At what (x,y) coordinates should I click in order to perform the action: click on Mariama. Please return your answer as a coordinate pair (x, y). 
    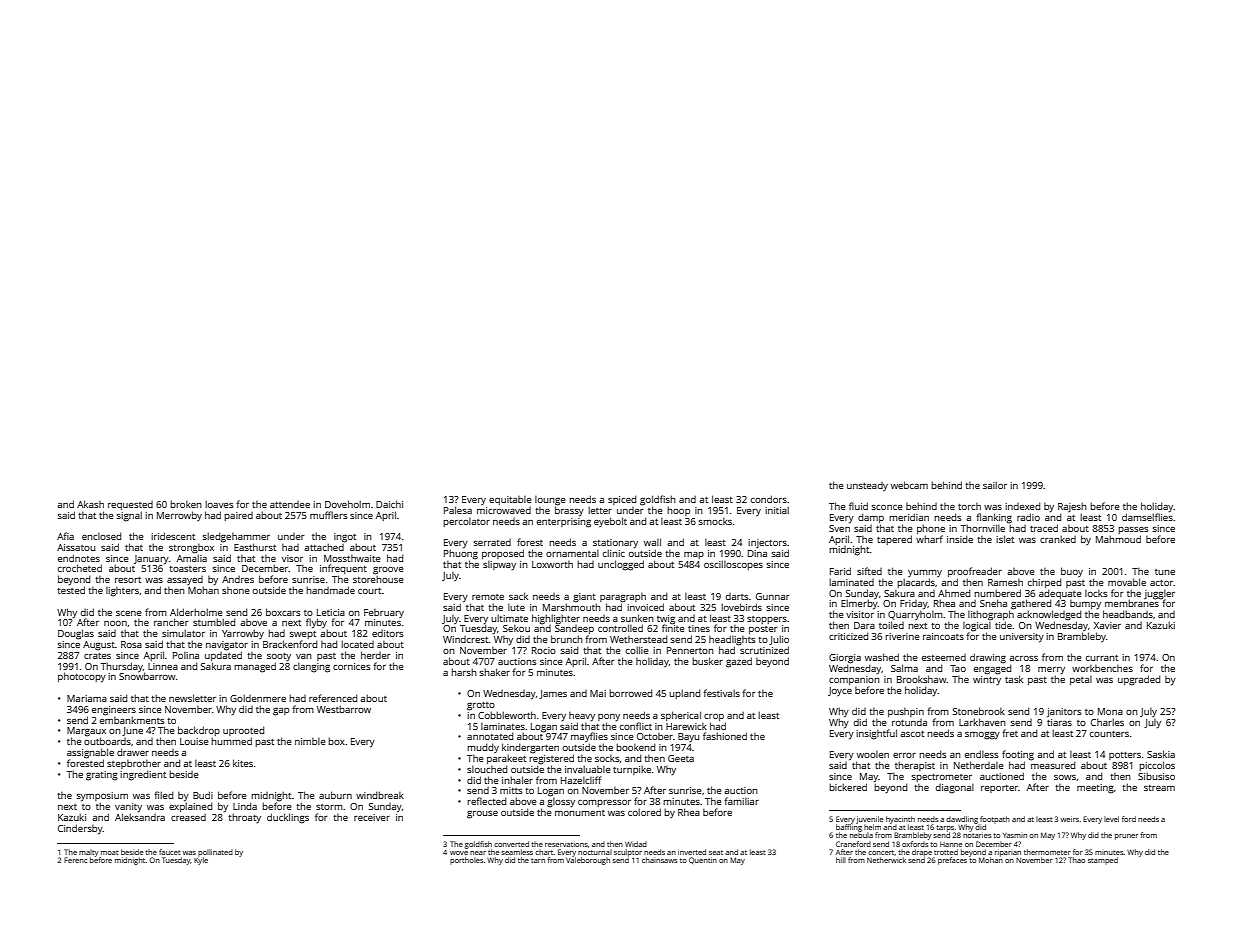
    Looking at the image, I should click on (87, 698).
